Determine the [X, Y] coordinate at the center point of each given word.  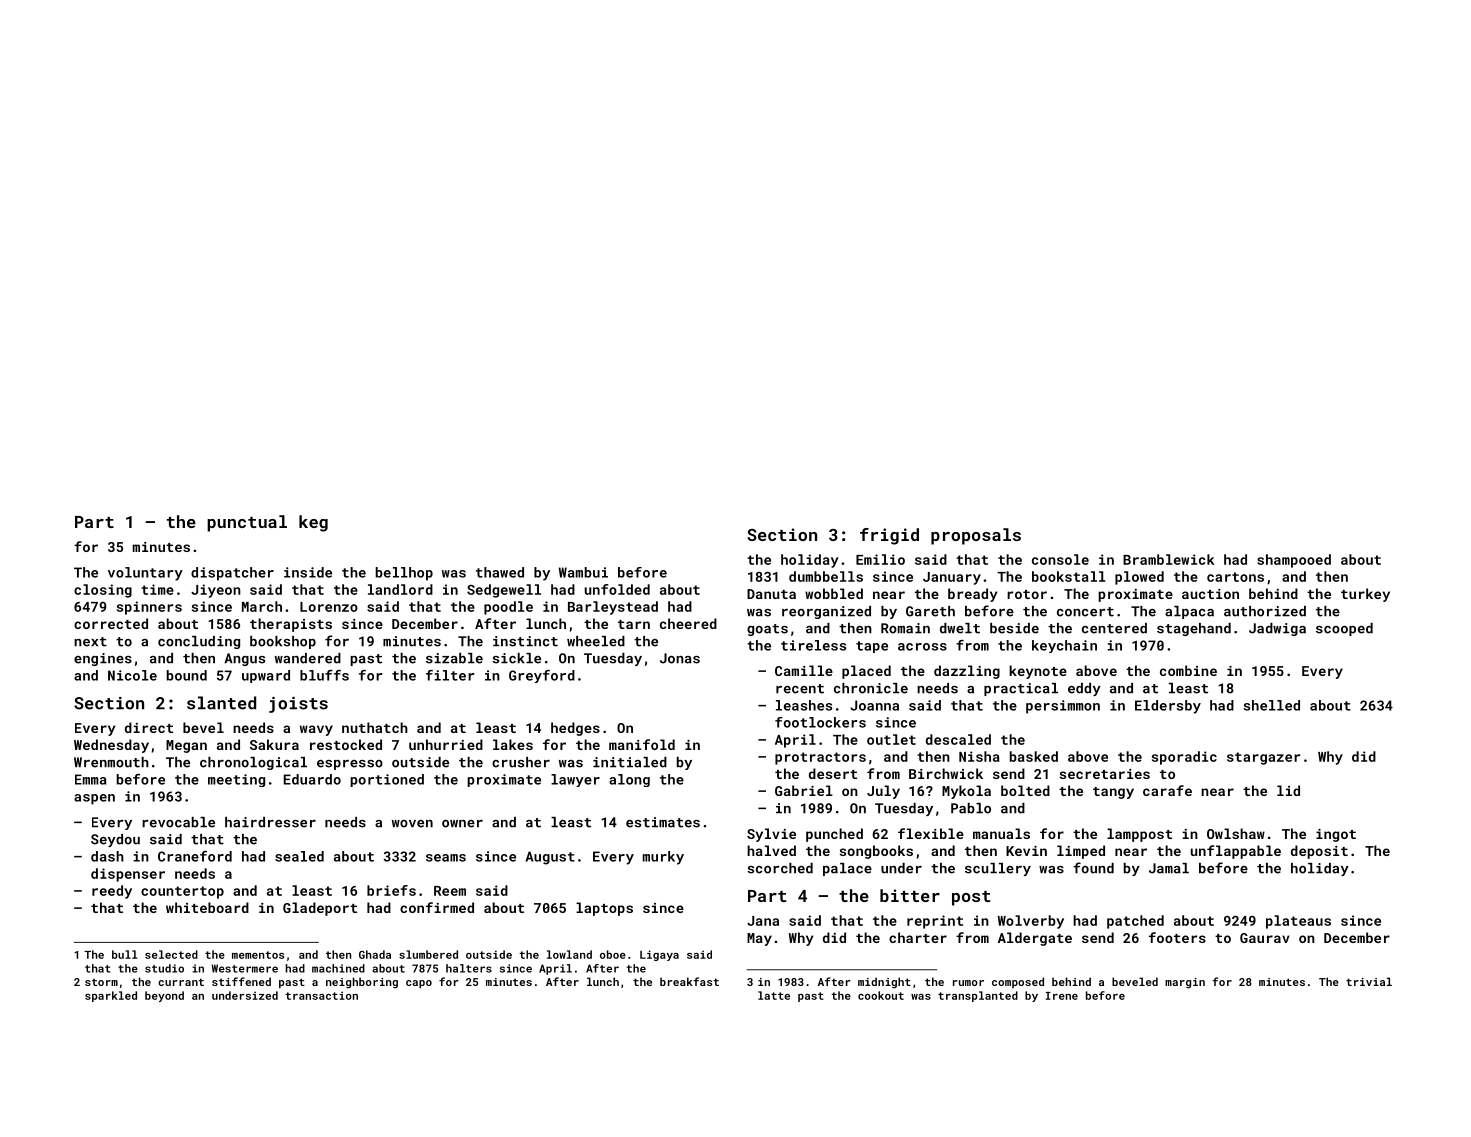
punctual [247, 523]
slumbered [428, 954]
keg [313, 523]
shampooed [1294, 561]
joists [298, 705]
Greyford [542, 676]
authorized [1265, 611]
